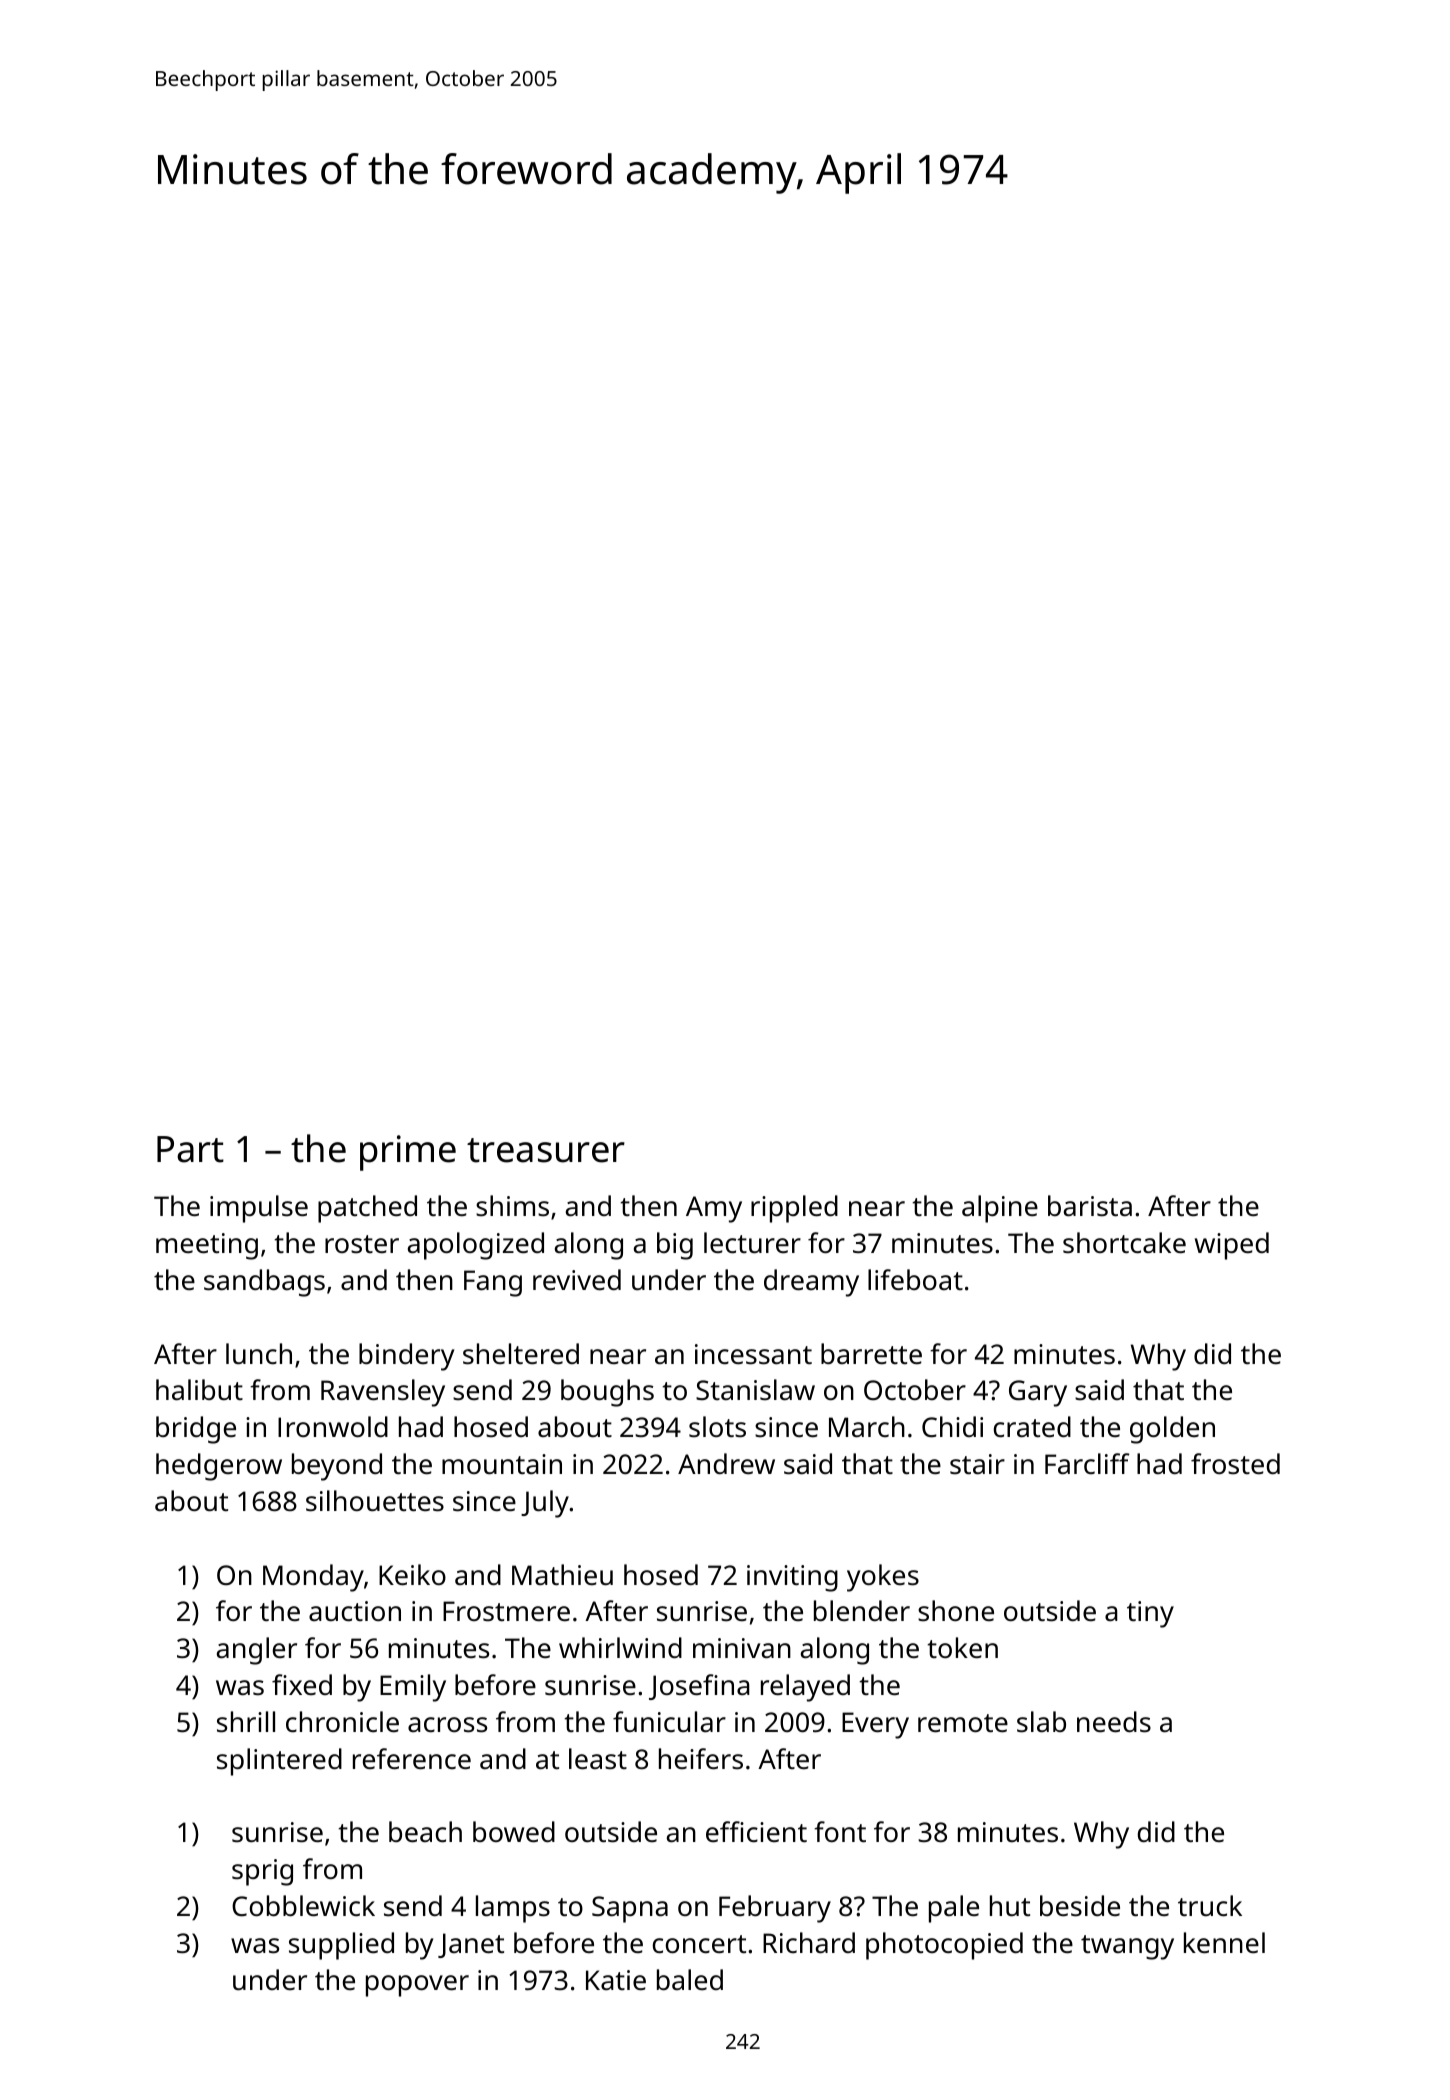  I want to click on dreamy, so click(811, 1283).
